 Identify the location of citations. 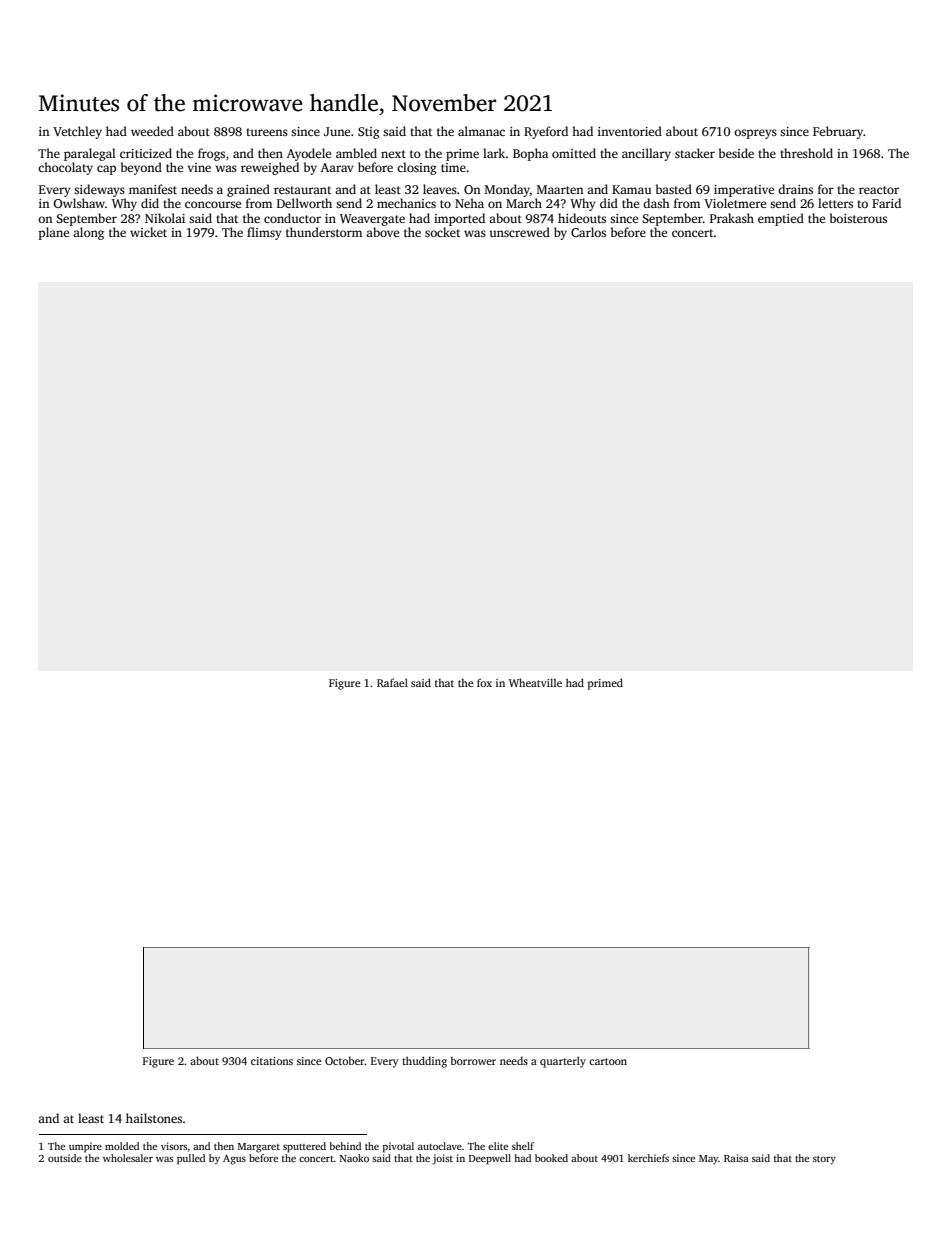
(272, 1061).
